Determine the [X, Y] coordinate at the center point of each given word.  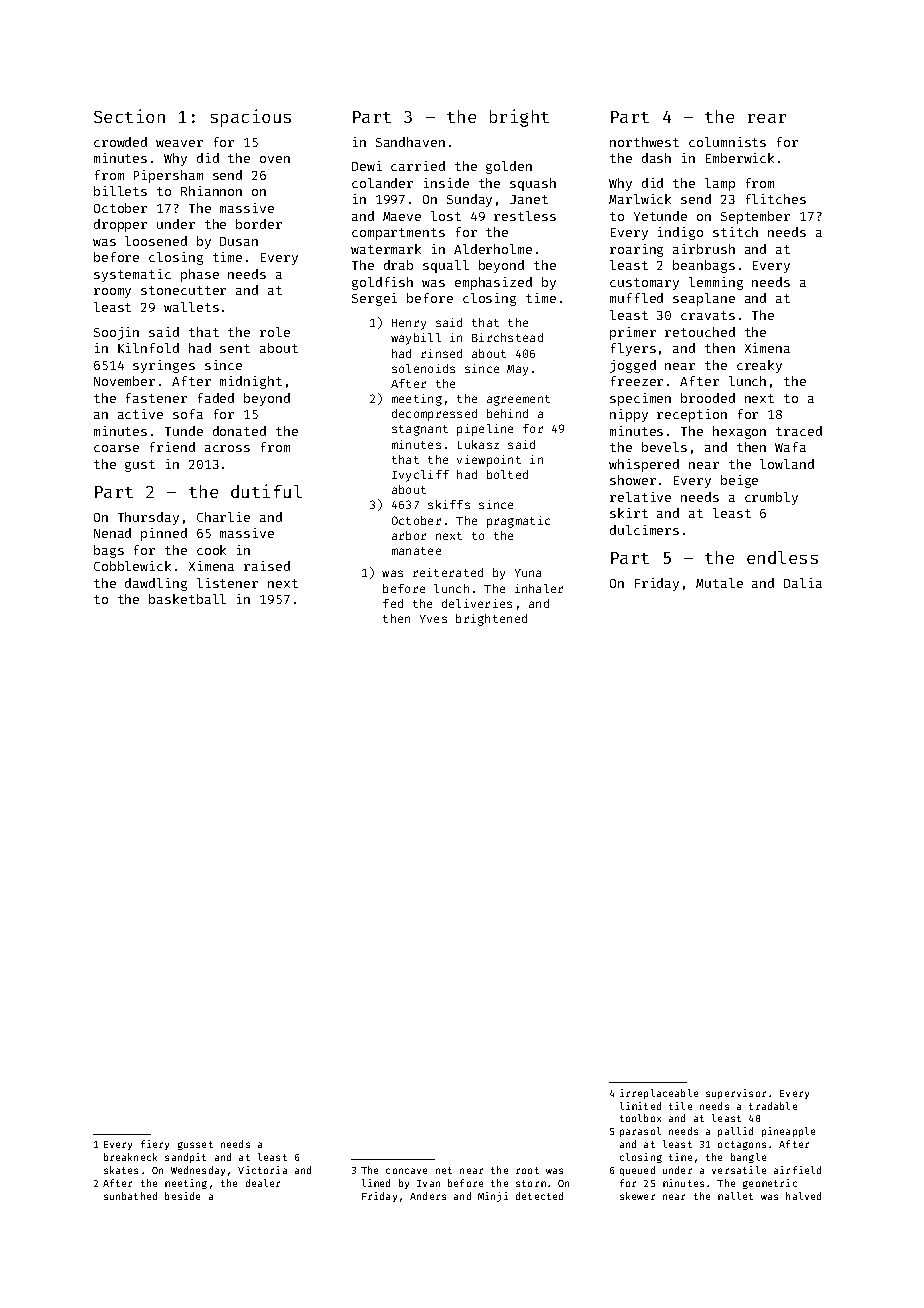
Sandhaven [410, 142]
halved [803, 1196]
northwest [644, 142]
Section [129, 116]
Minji [493, 1197]
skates [121, 1170]
